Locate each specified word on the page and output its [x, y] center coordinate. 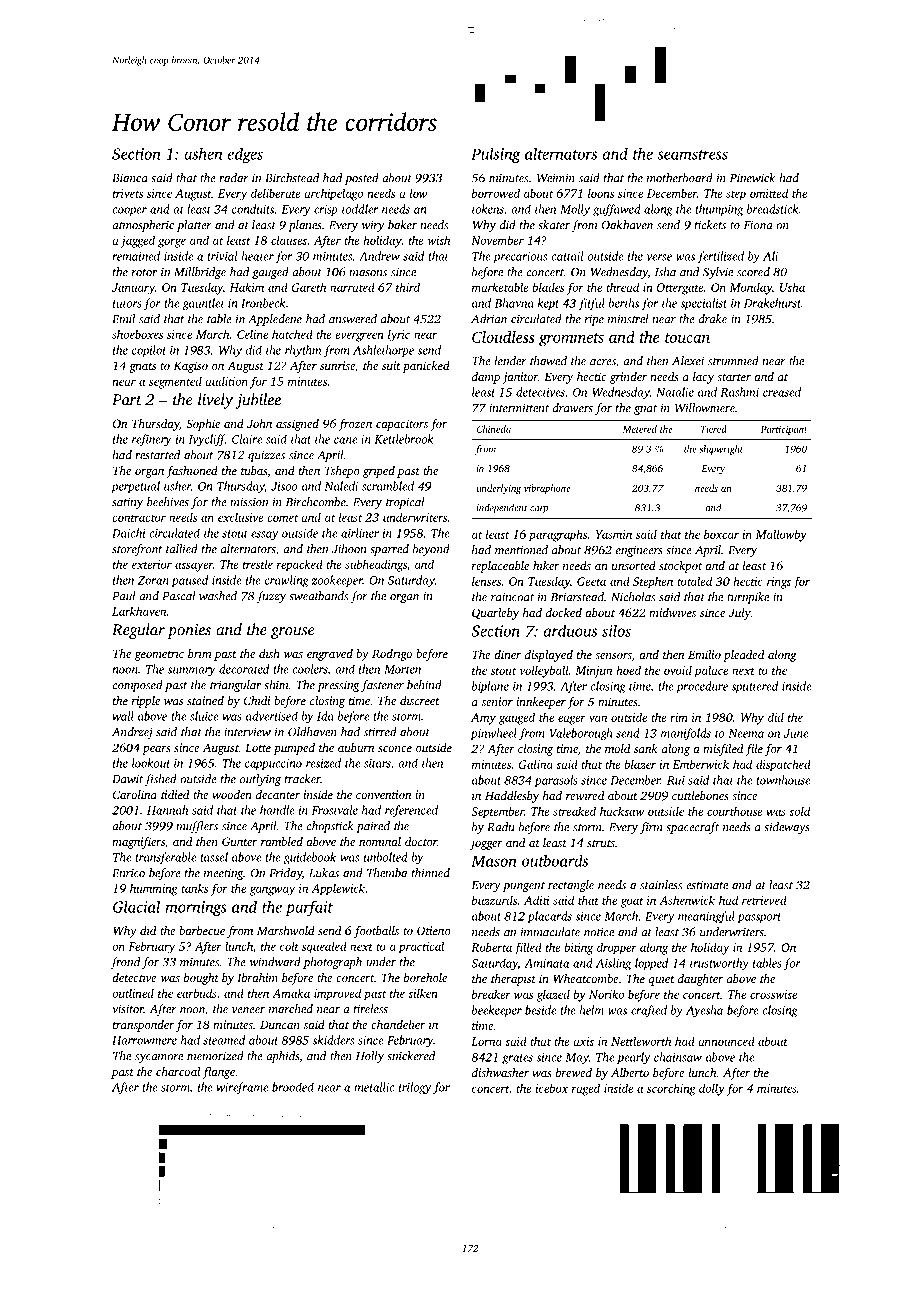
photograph [332, 963]
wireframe [242, 1088]
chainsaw [678, 1057]
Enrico [128, 873]
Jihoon [349, 549]
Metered [640, 429]
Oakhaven [627, 225]
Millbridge [200, 273]
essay [264, 536]
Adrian [489, 319]
